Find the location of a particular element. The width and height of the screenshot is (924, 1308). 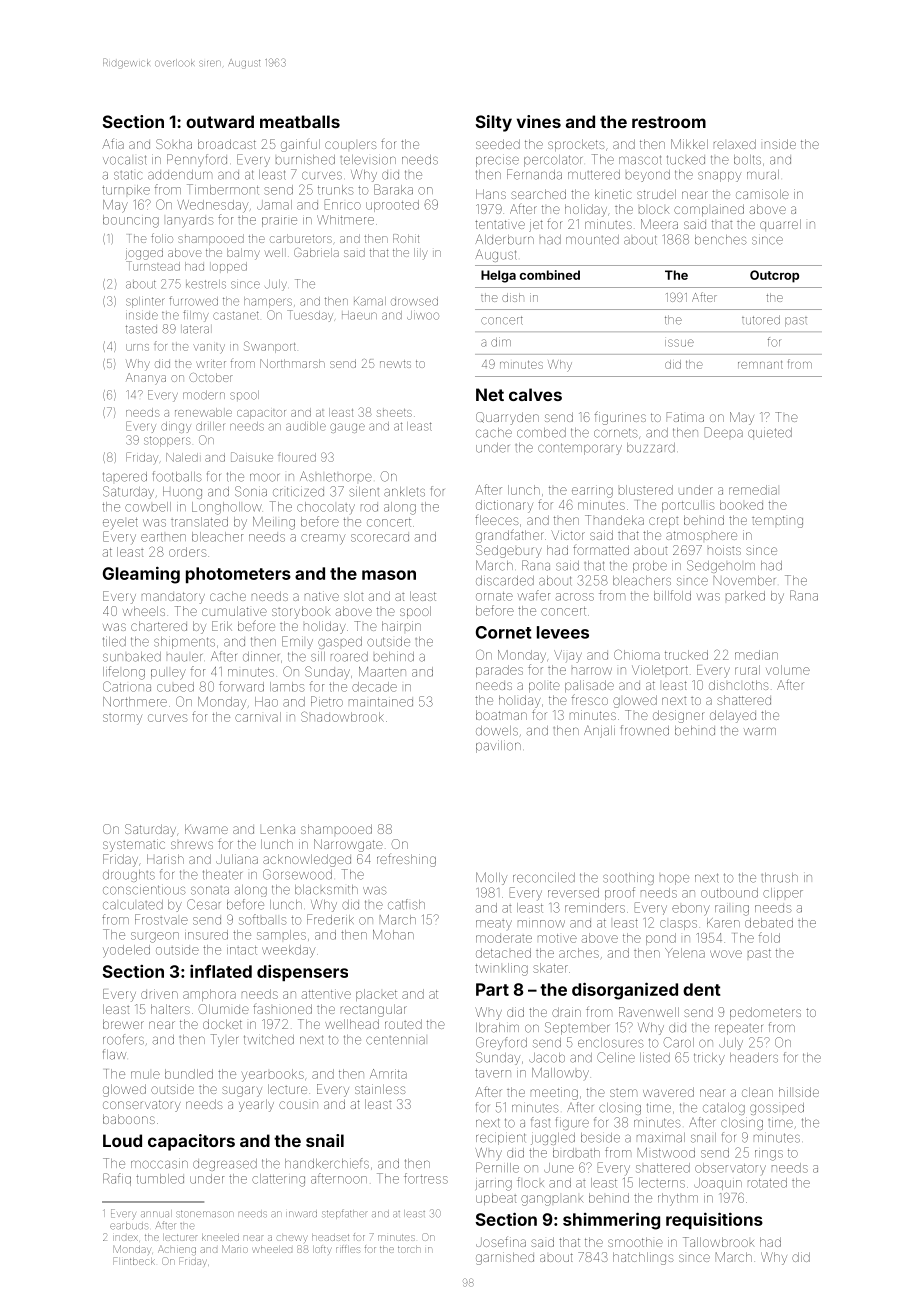

Mario is located at coordinates (235, 1249).
